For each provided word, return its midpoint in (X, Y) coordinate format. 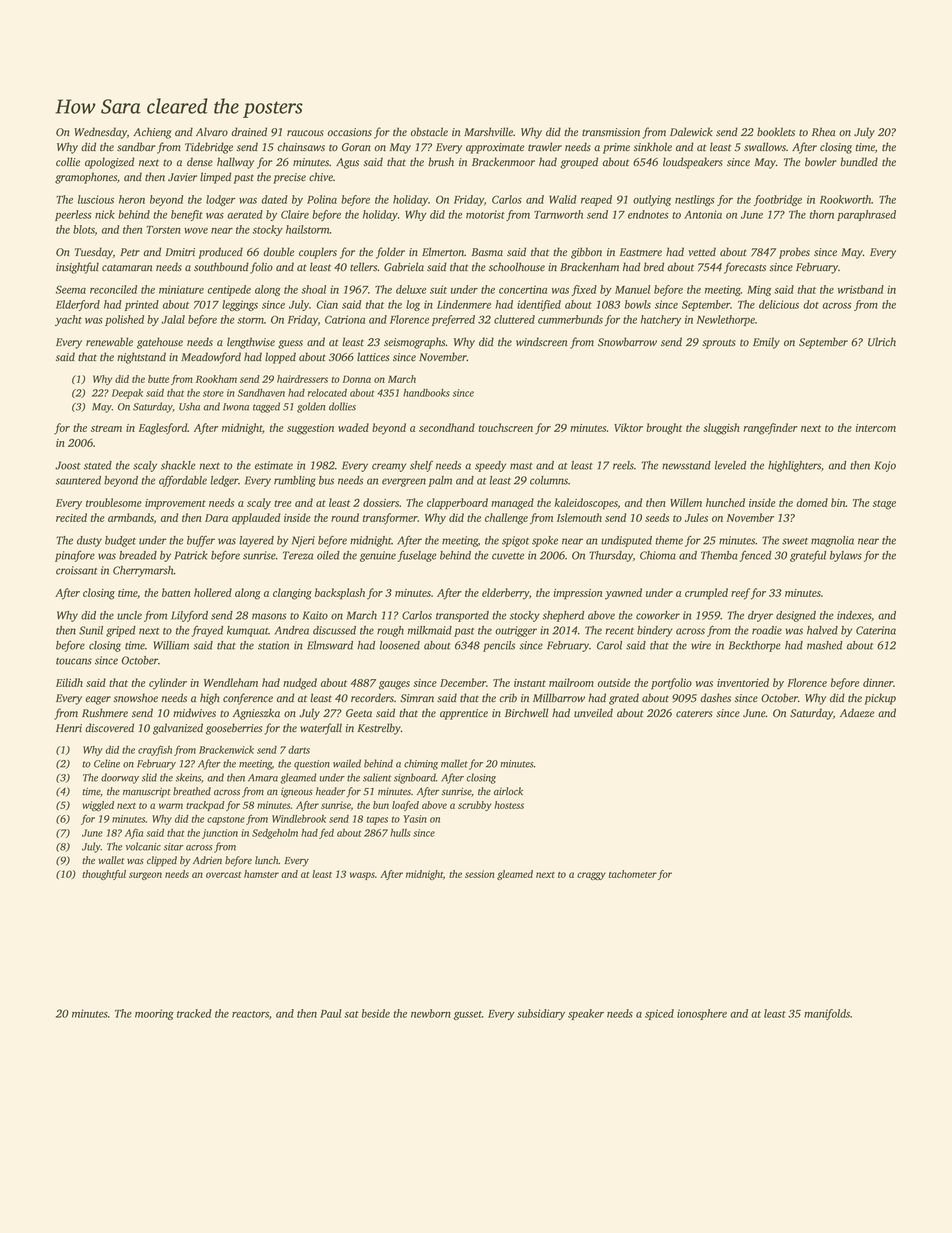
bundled (859, 162)
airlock (508, 791)
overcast (223, 875)
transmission (611, 132)
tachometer (633, 874)
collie (68, 162)
